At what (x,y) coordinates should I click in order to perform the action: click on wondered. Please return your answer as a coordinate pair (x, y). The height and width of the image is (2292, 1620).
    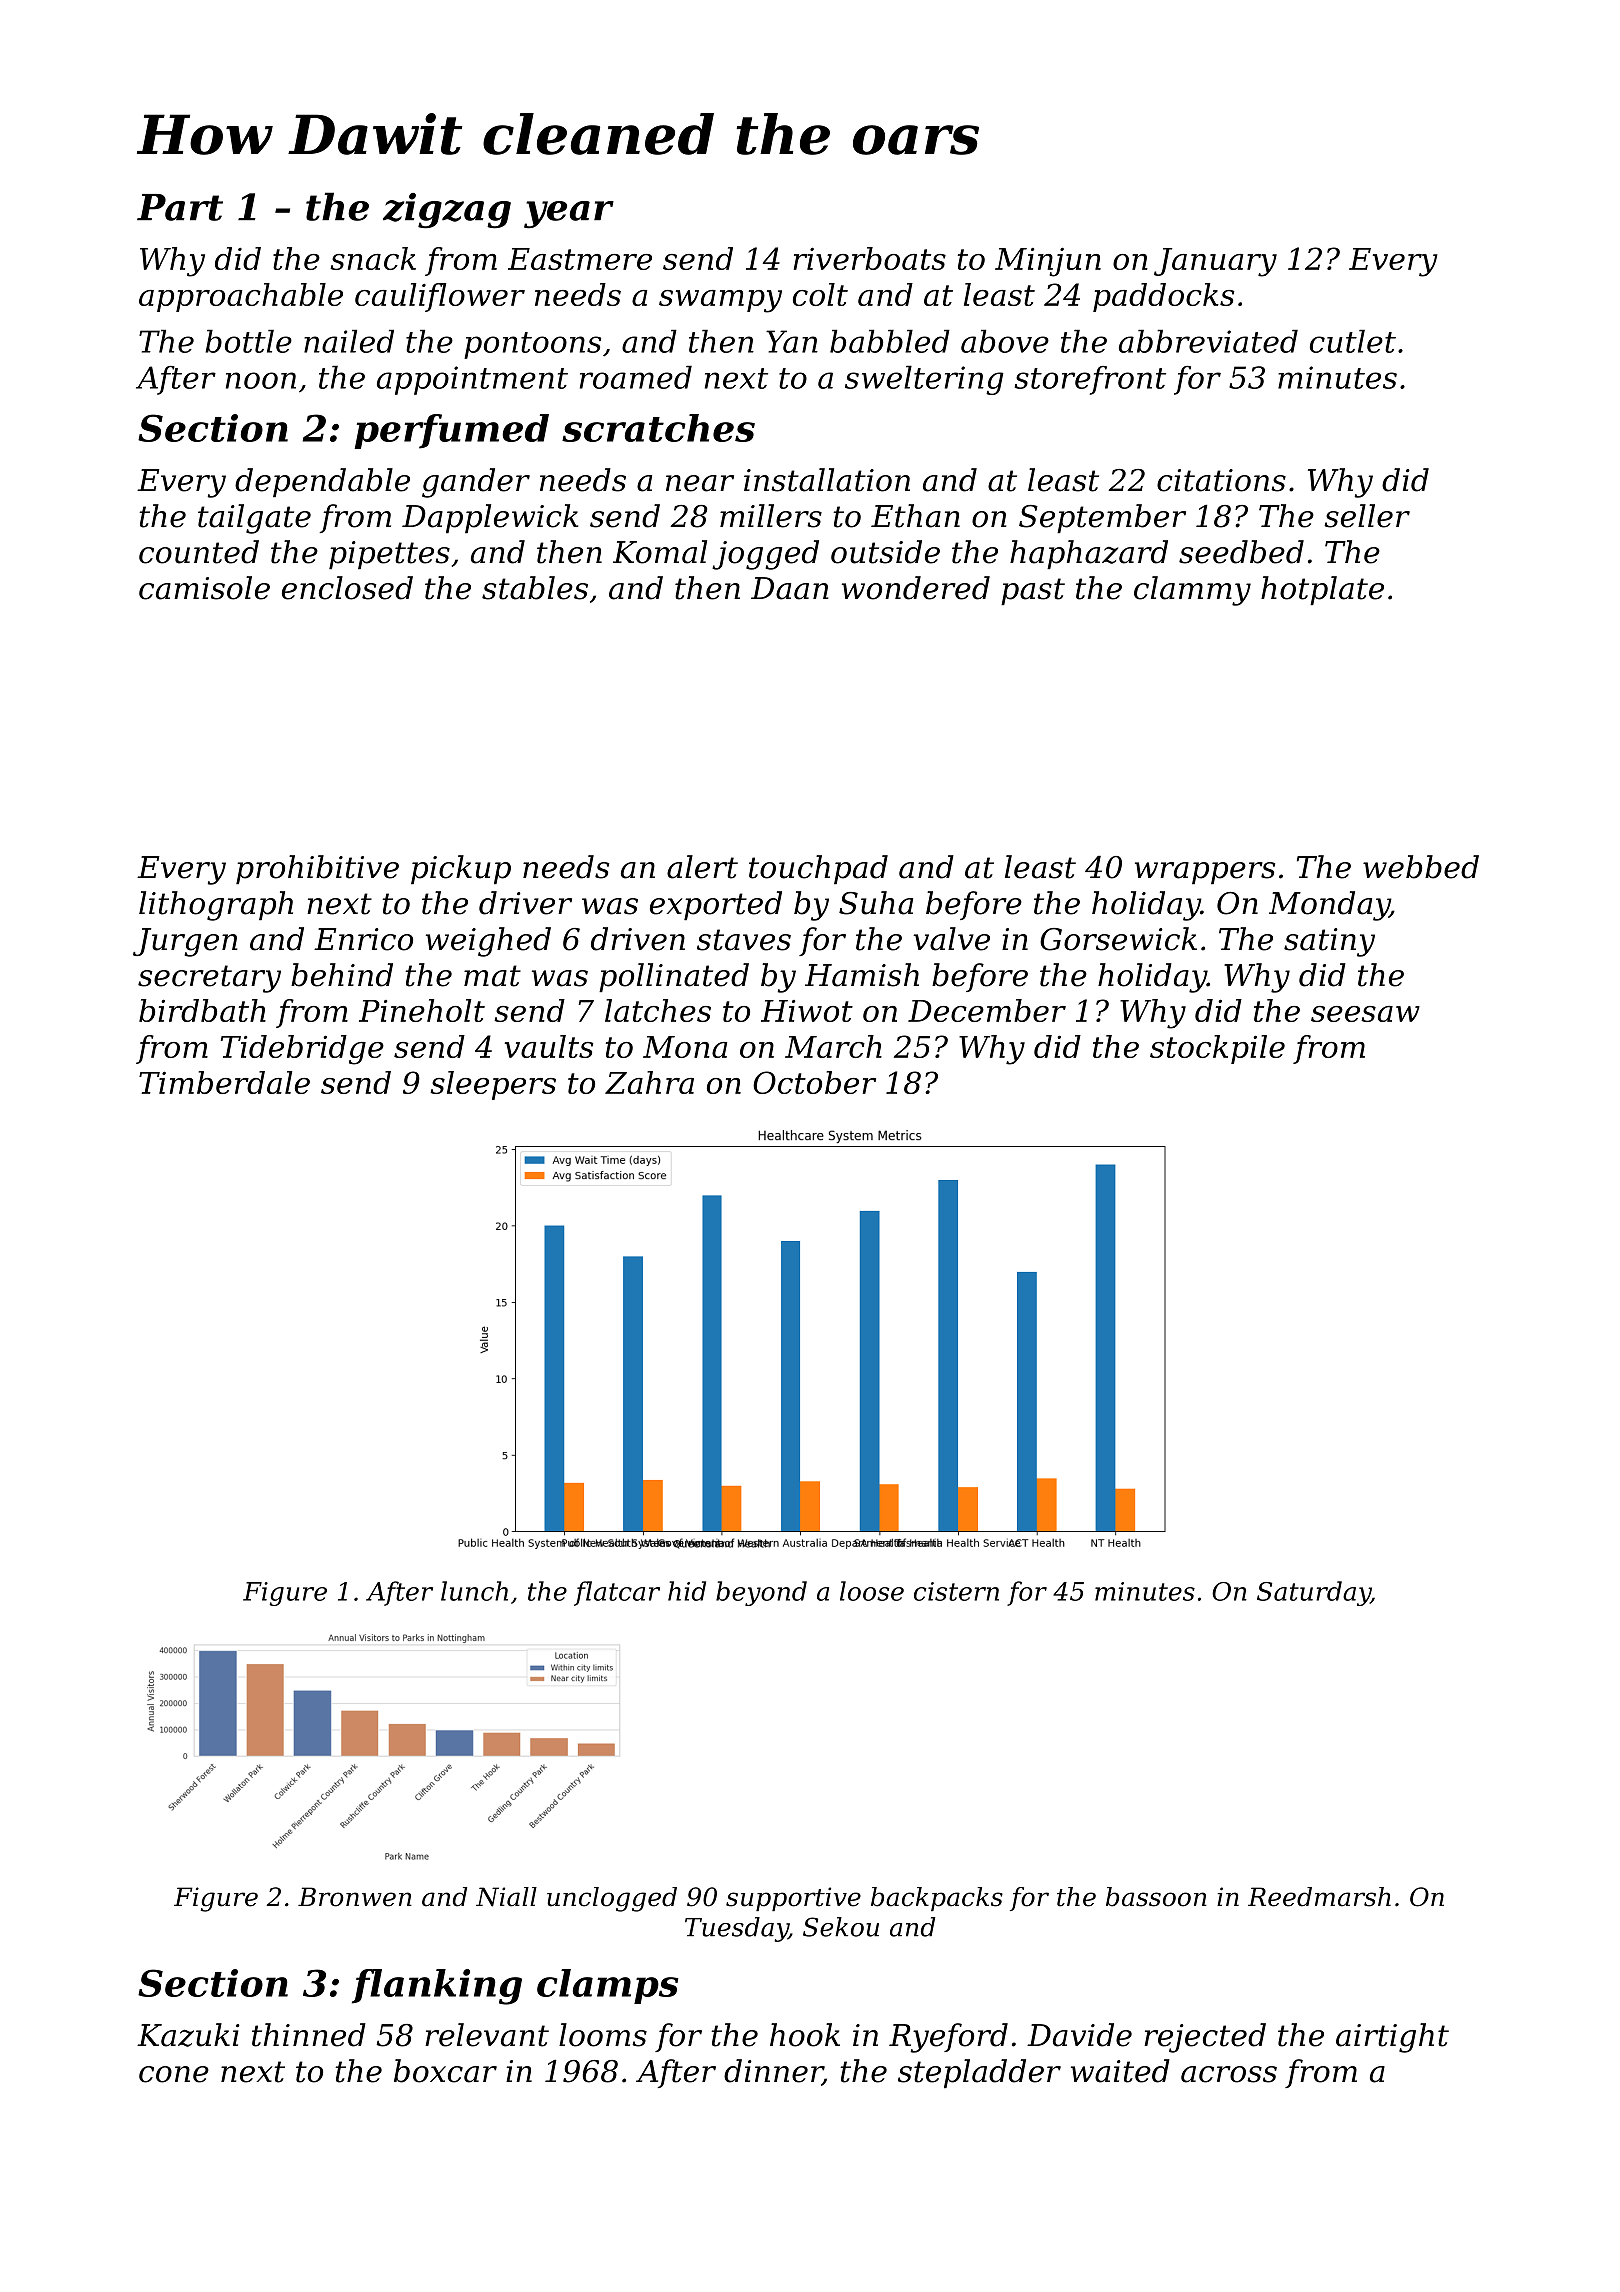
    Looking at the image, I should click on (916, 588).
